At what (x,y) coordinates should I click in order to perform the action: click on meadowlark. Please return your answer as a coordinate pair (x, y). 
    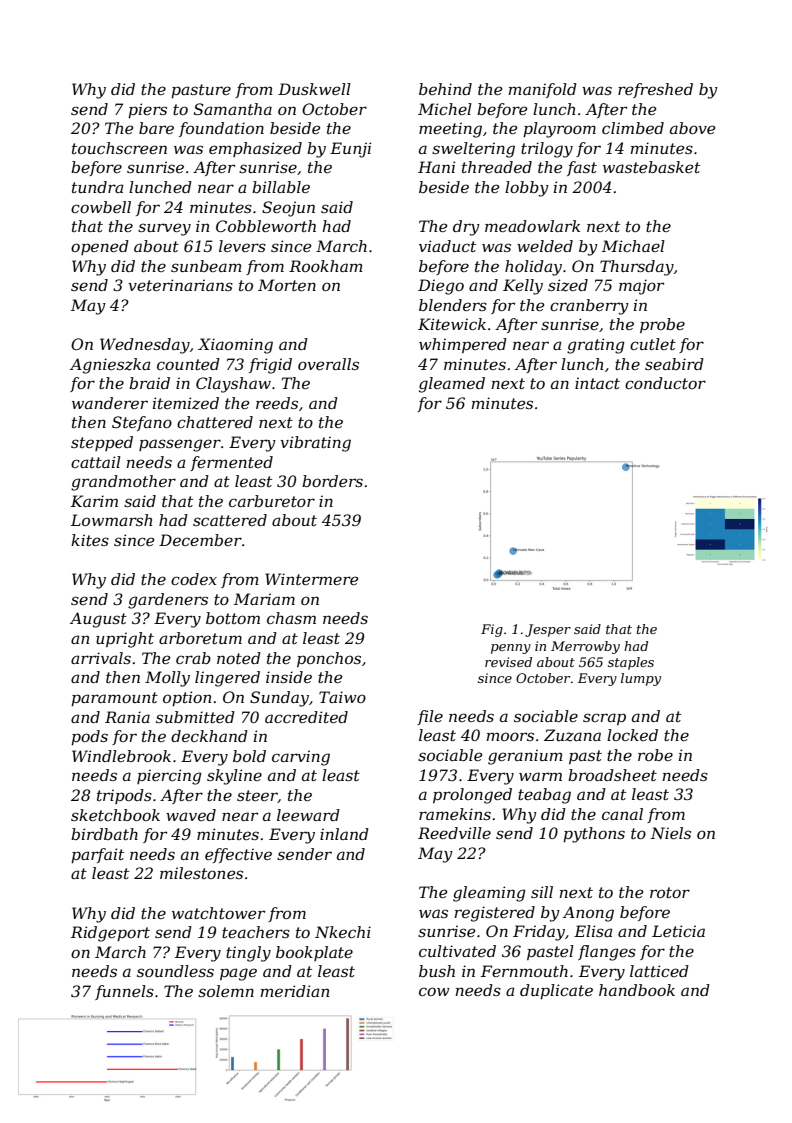
    Looking at the image, I should click on (532, 226).
